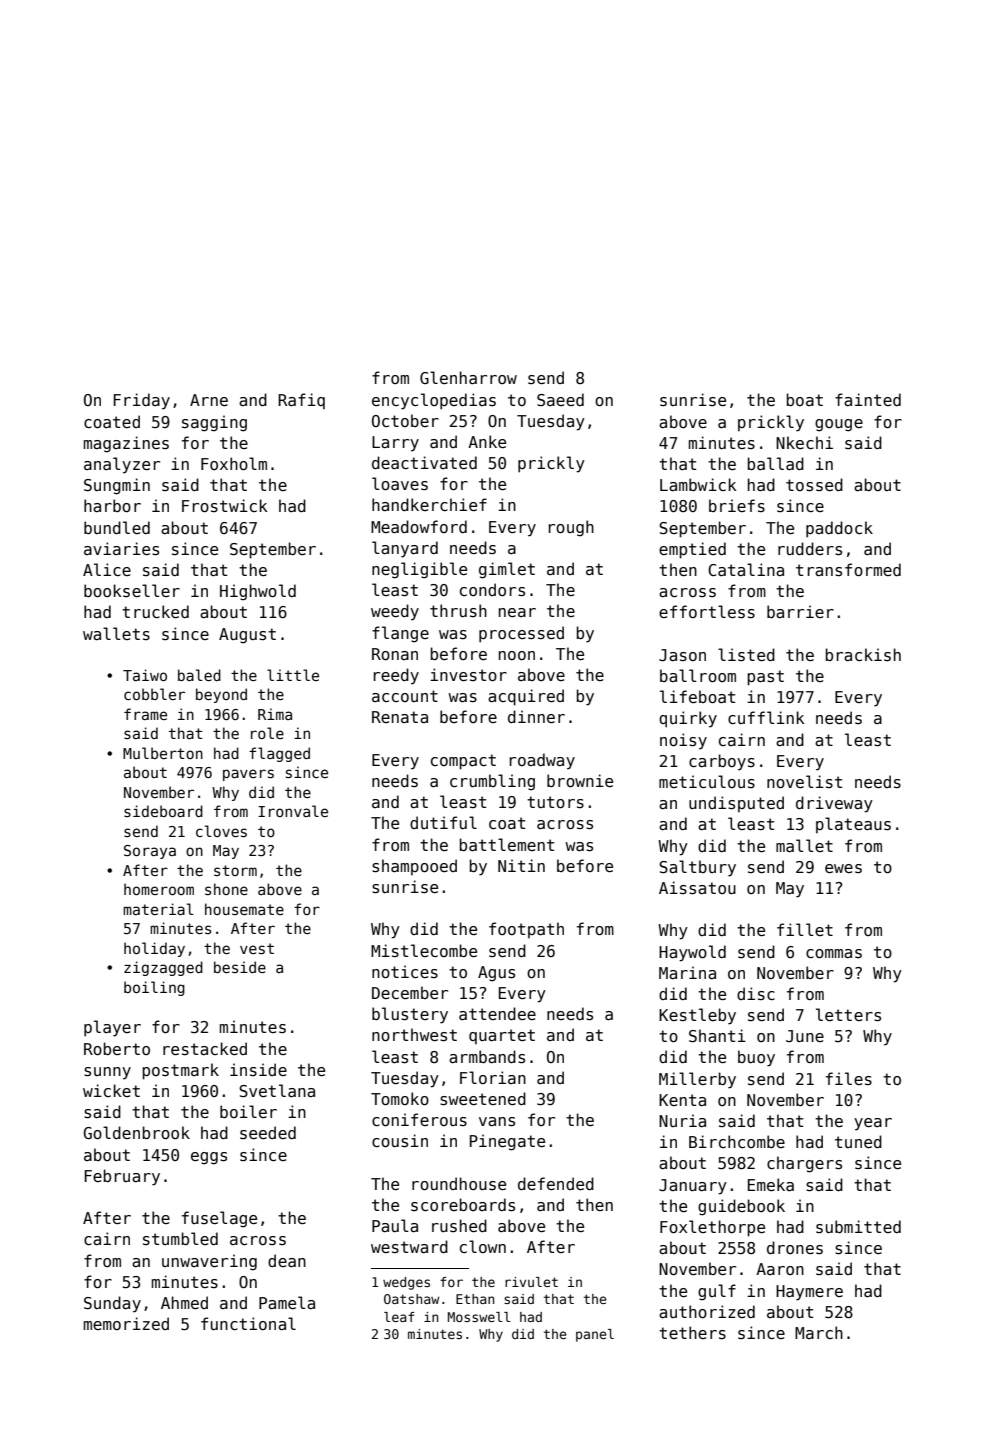 Image resolution: width=993 pixels, height=1439 pixels. What do you see at coordinates (163, 811) in the screenshot?
I see `sideboard` at bounding box center [163, 811].
